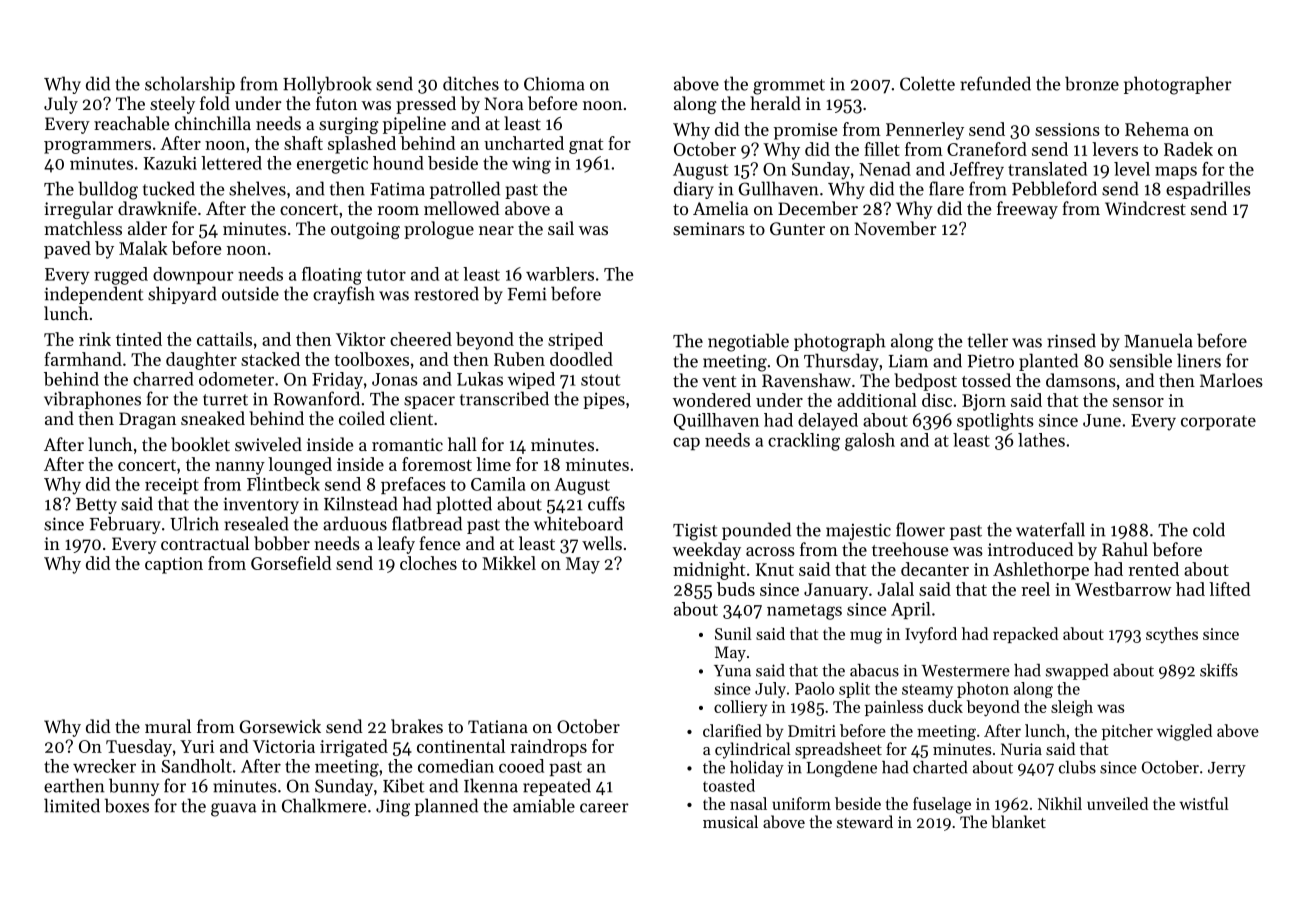 This image has width=1308, height=924. What do you see at coordinates (806, 380) in the image?
I see `Ravenshaw` at bounding box center [806, 380].
